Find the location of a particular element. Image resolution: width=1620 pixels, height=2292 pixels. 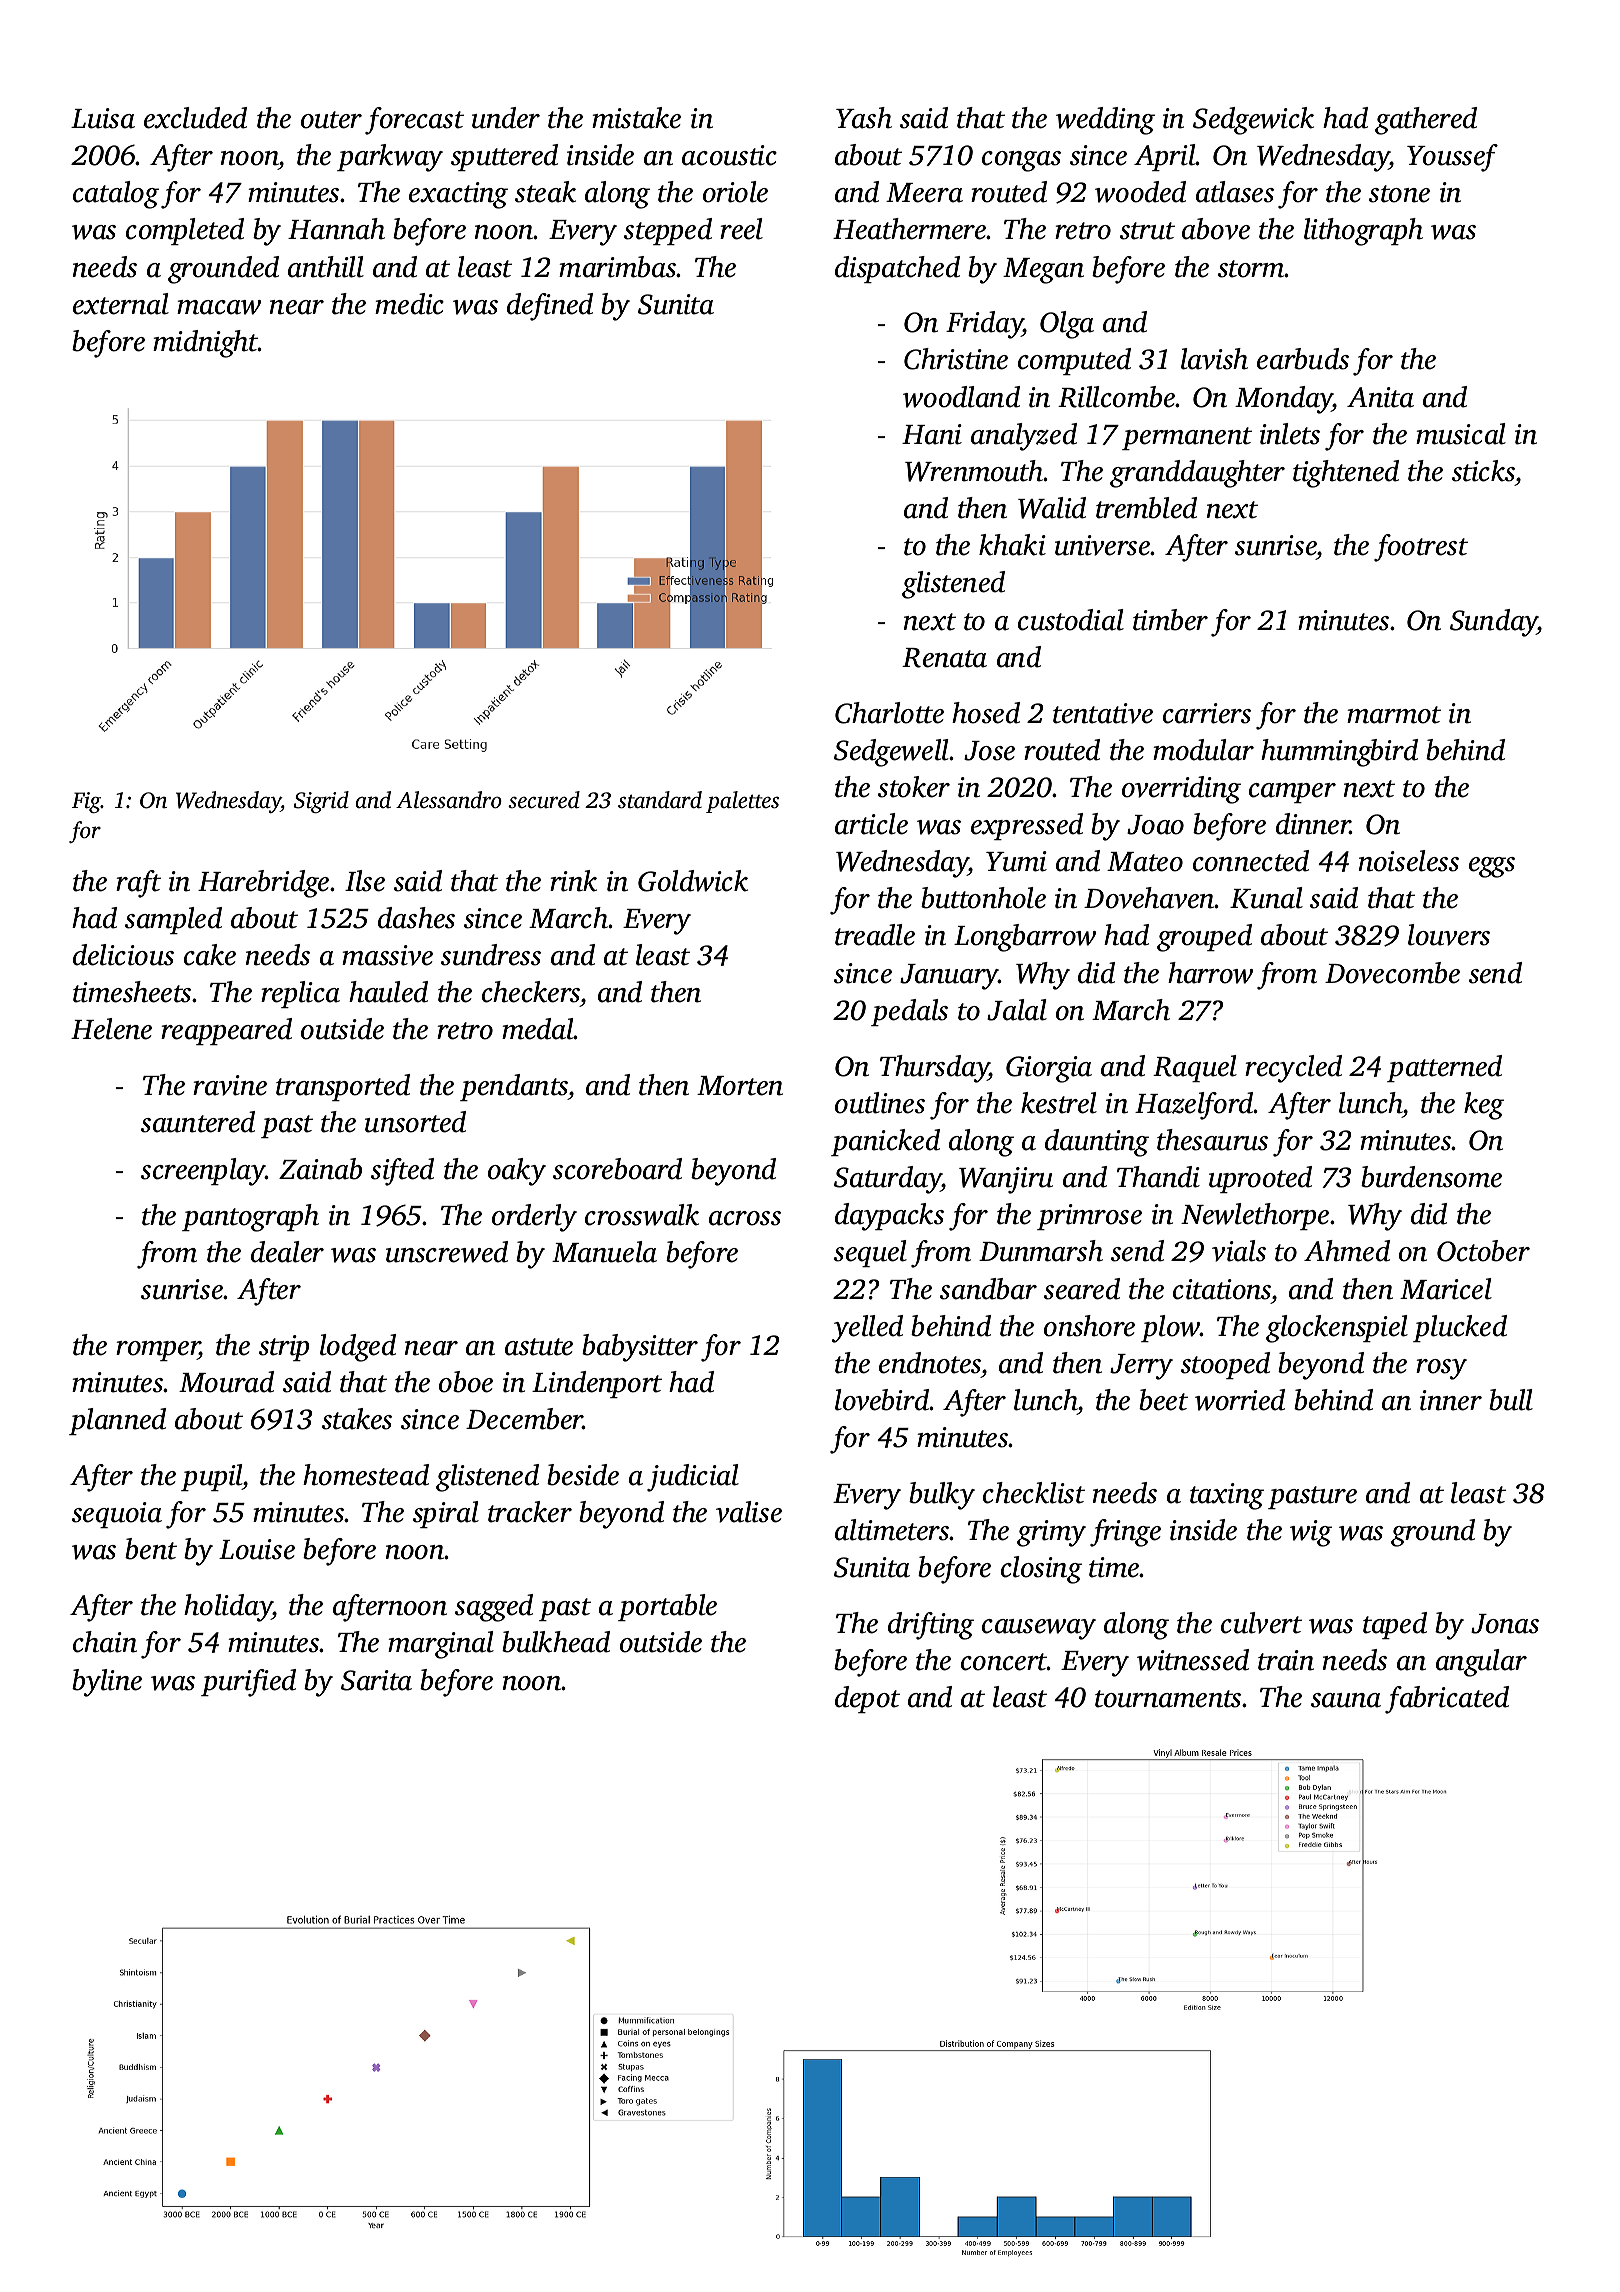

depot is located at coordinates (867, 1699).
